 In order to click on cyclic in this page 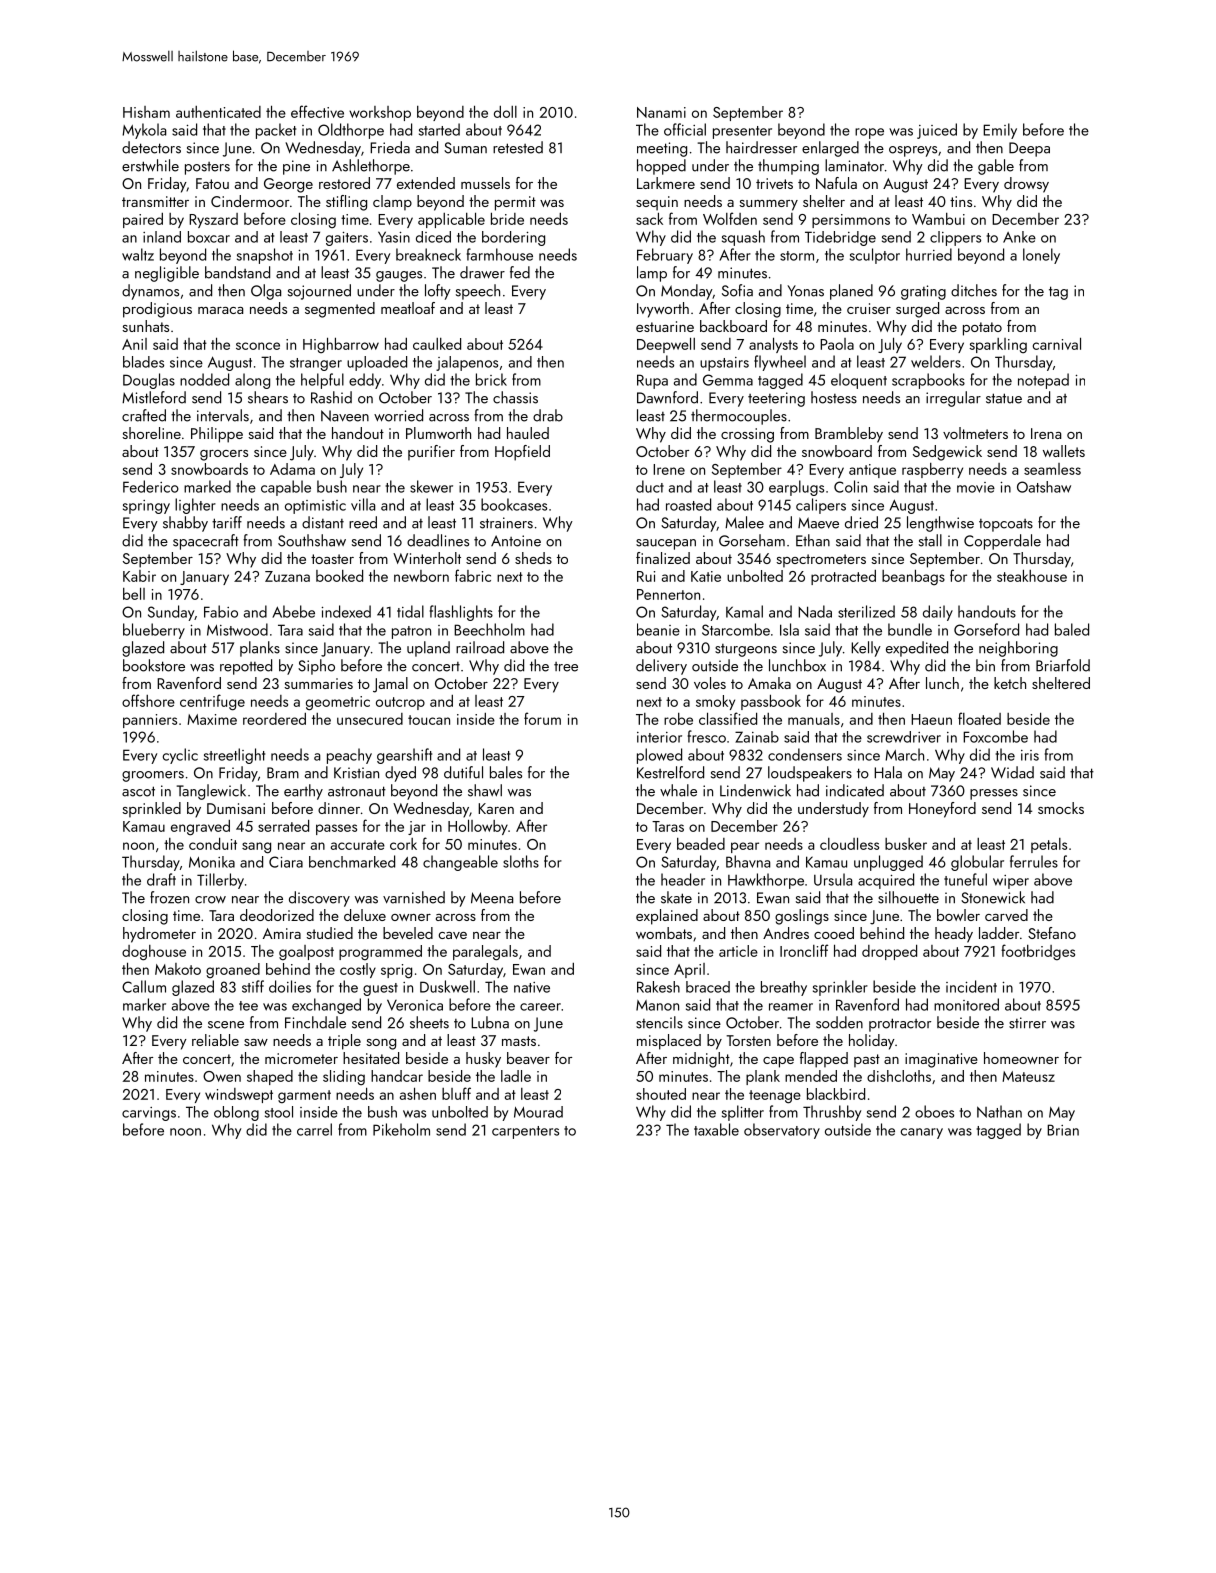, I will do `click(180, 756)`.
